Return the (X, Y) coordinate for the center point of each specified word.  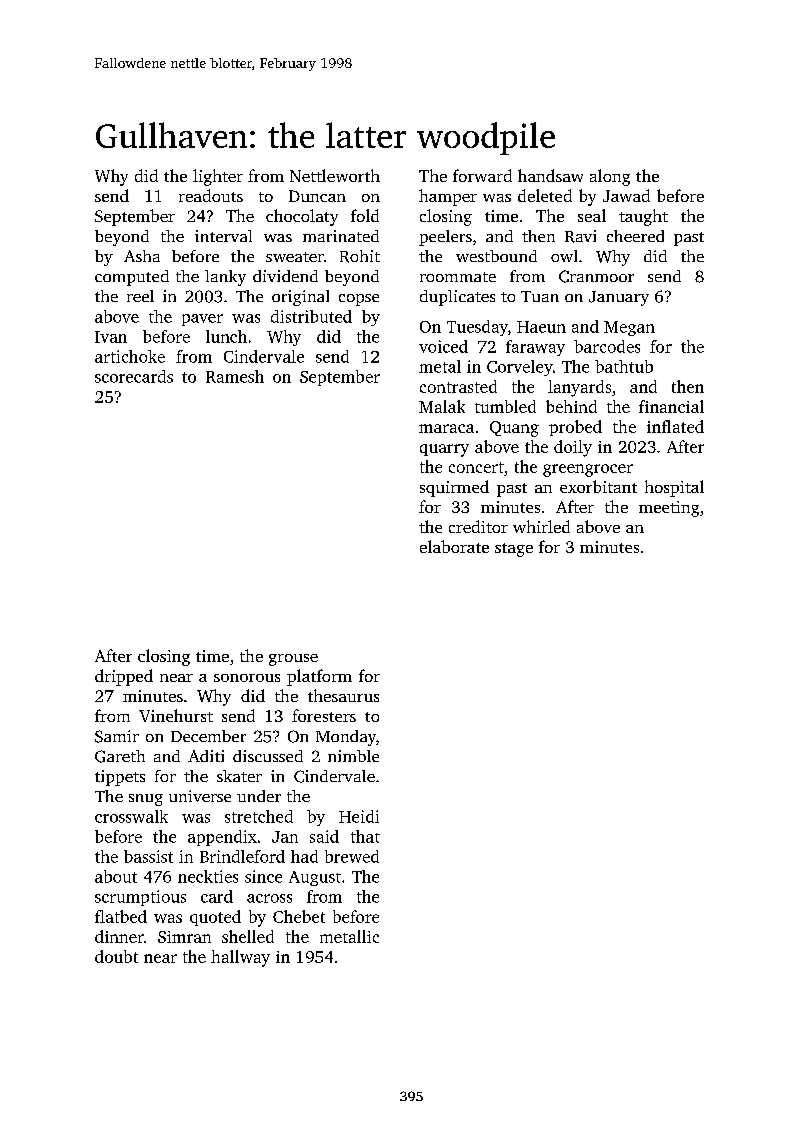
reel (140, 296)
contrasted (458, 386)
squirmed (454, 488)
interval (223, 236)
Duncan (317, 196)
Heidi (359, 816)
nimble (353, 756)
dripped (124, 677)
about (116, 876)
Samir (117, 736)
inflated (675, 426)
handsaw (550, 175)
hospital (674, 488)
